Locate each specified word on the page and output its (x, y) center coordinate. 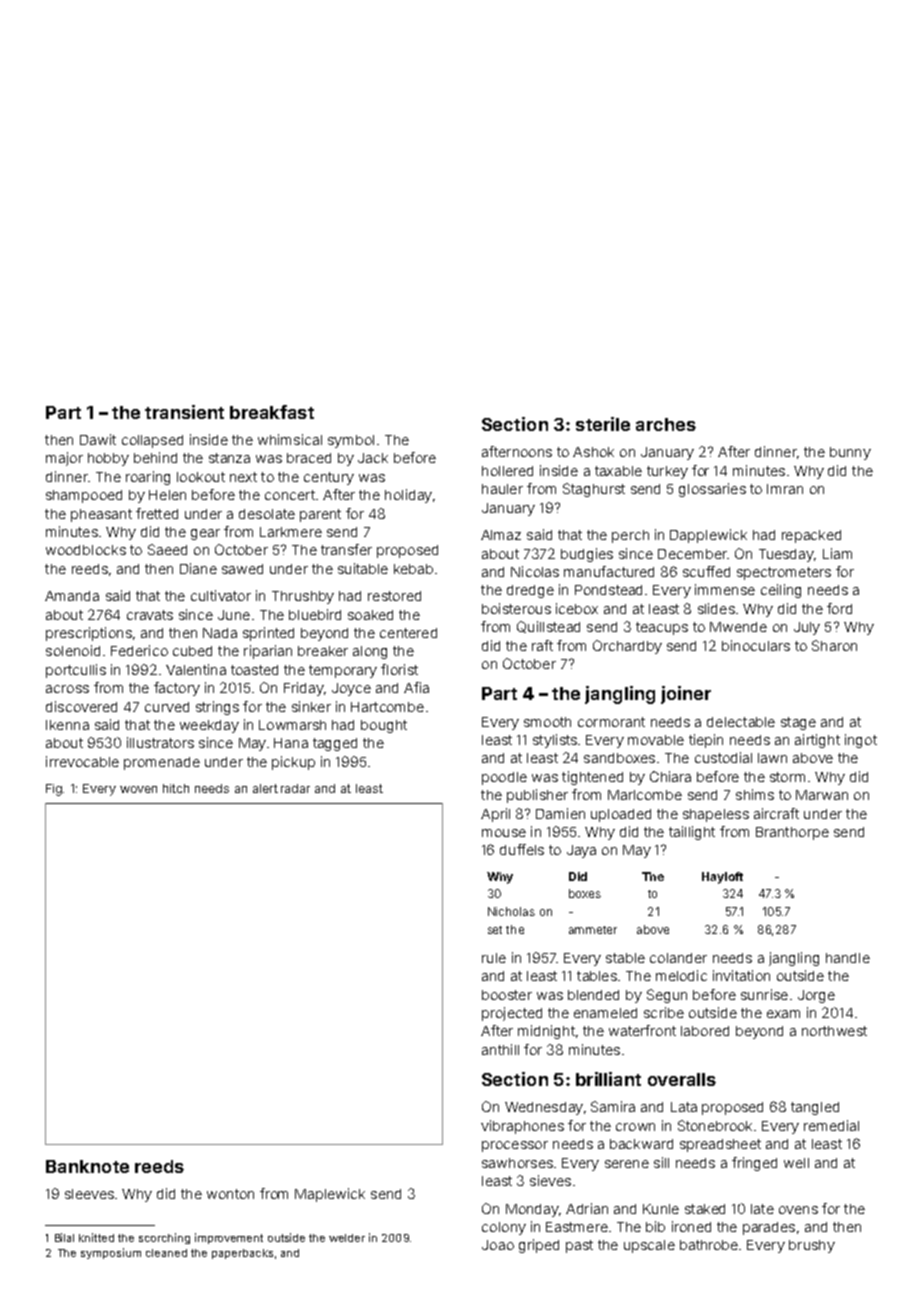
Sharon (834, 645)
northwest (834, 1031)
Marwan (822, 795)
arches (666, 424)
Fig (54, 790)
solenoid (73, 650)
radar (295, 788)
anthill (500, 1049)
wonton (230, 1194)
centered (408, 633)
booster (507, 995)
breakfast (272, 412)
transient (184, 412)
